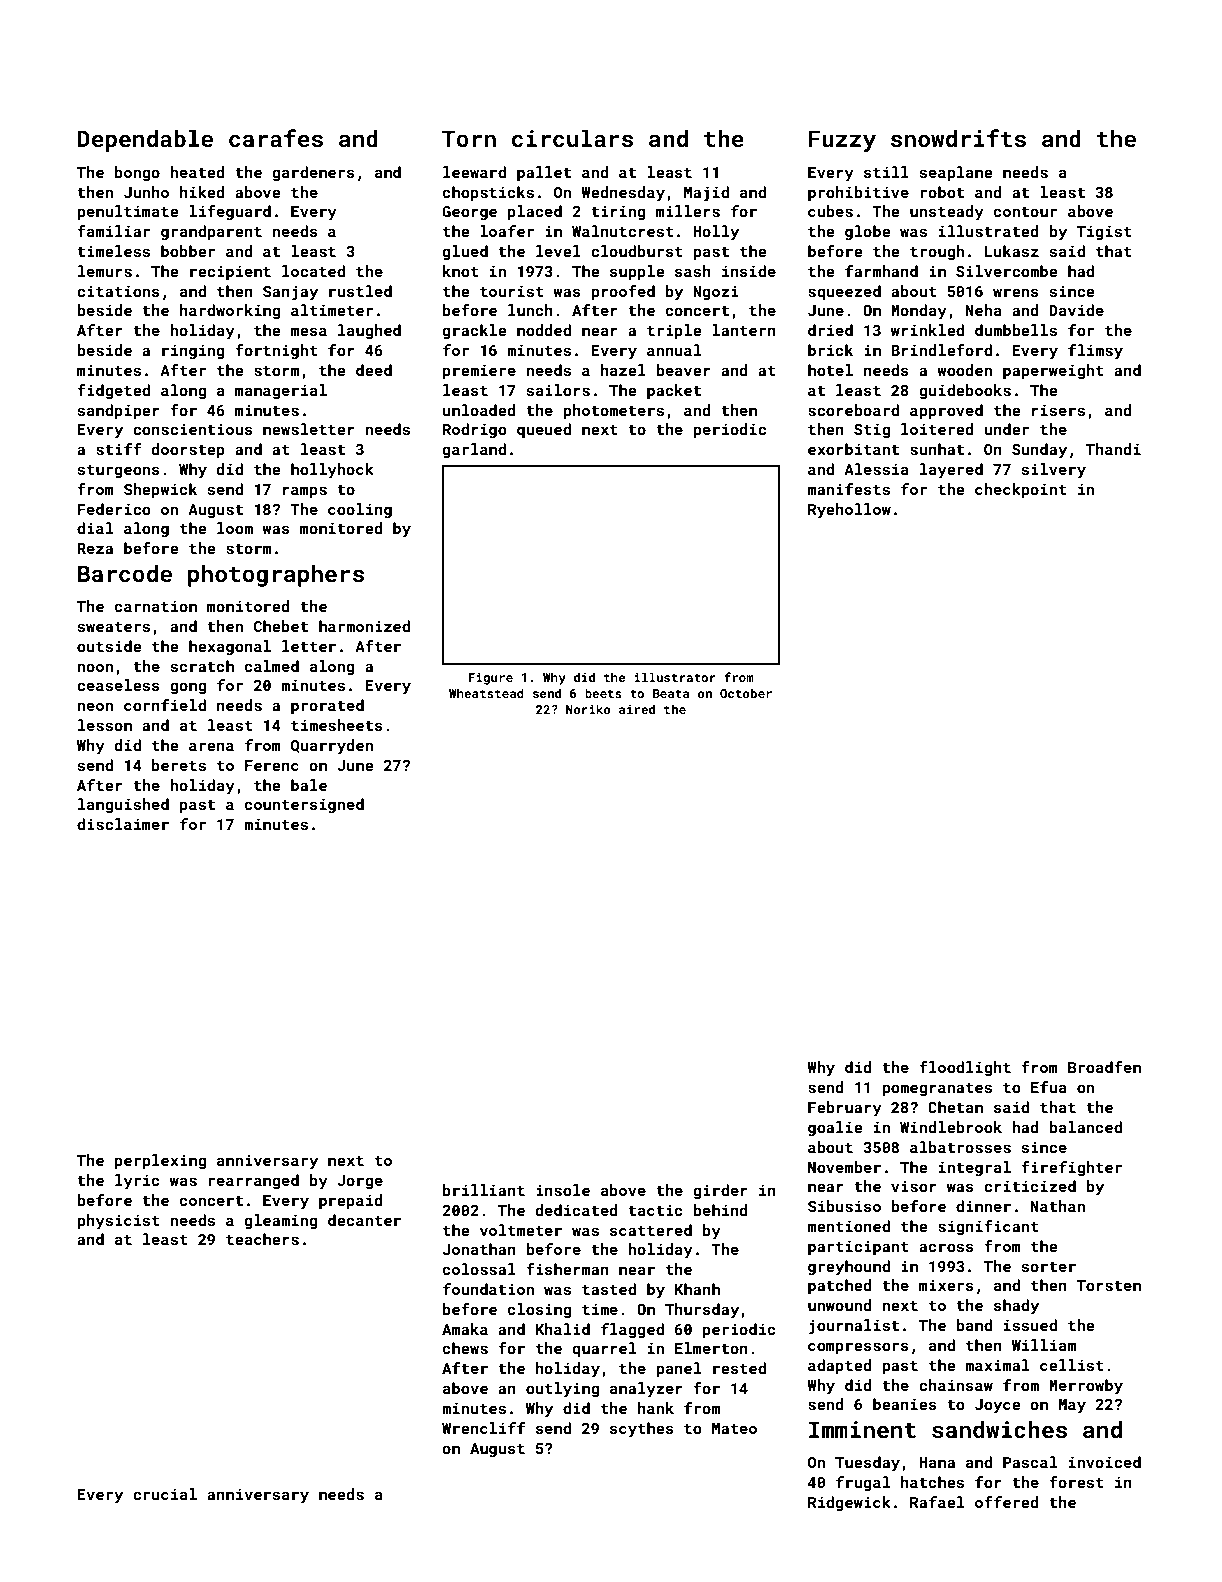 This image has height=1582, width=1222. Describe the element at coordinates (572, 138) in the image. I see `circulars` at that location.
